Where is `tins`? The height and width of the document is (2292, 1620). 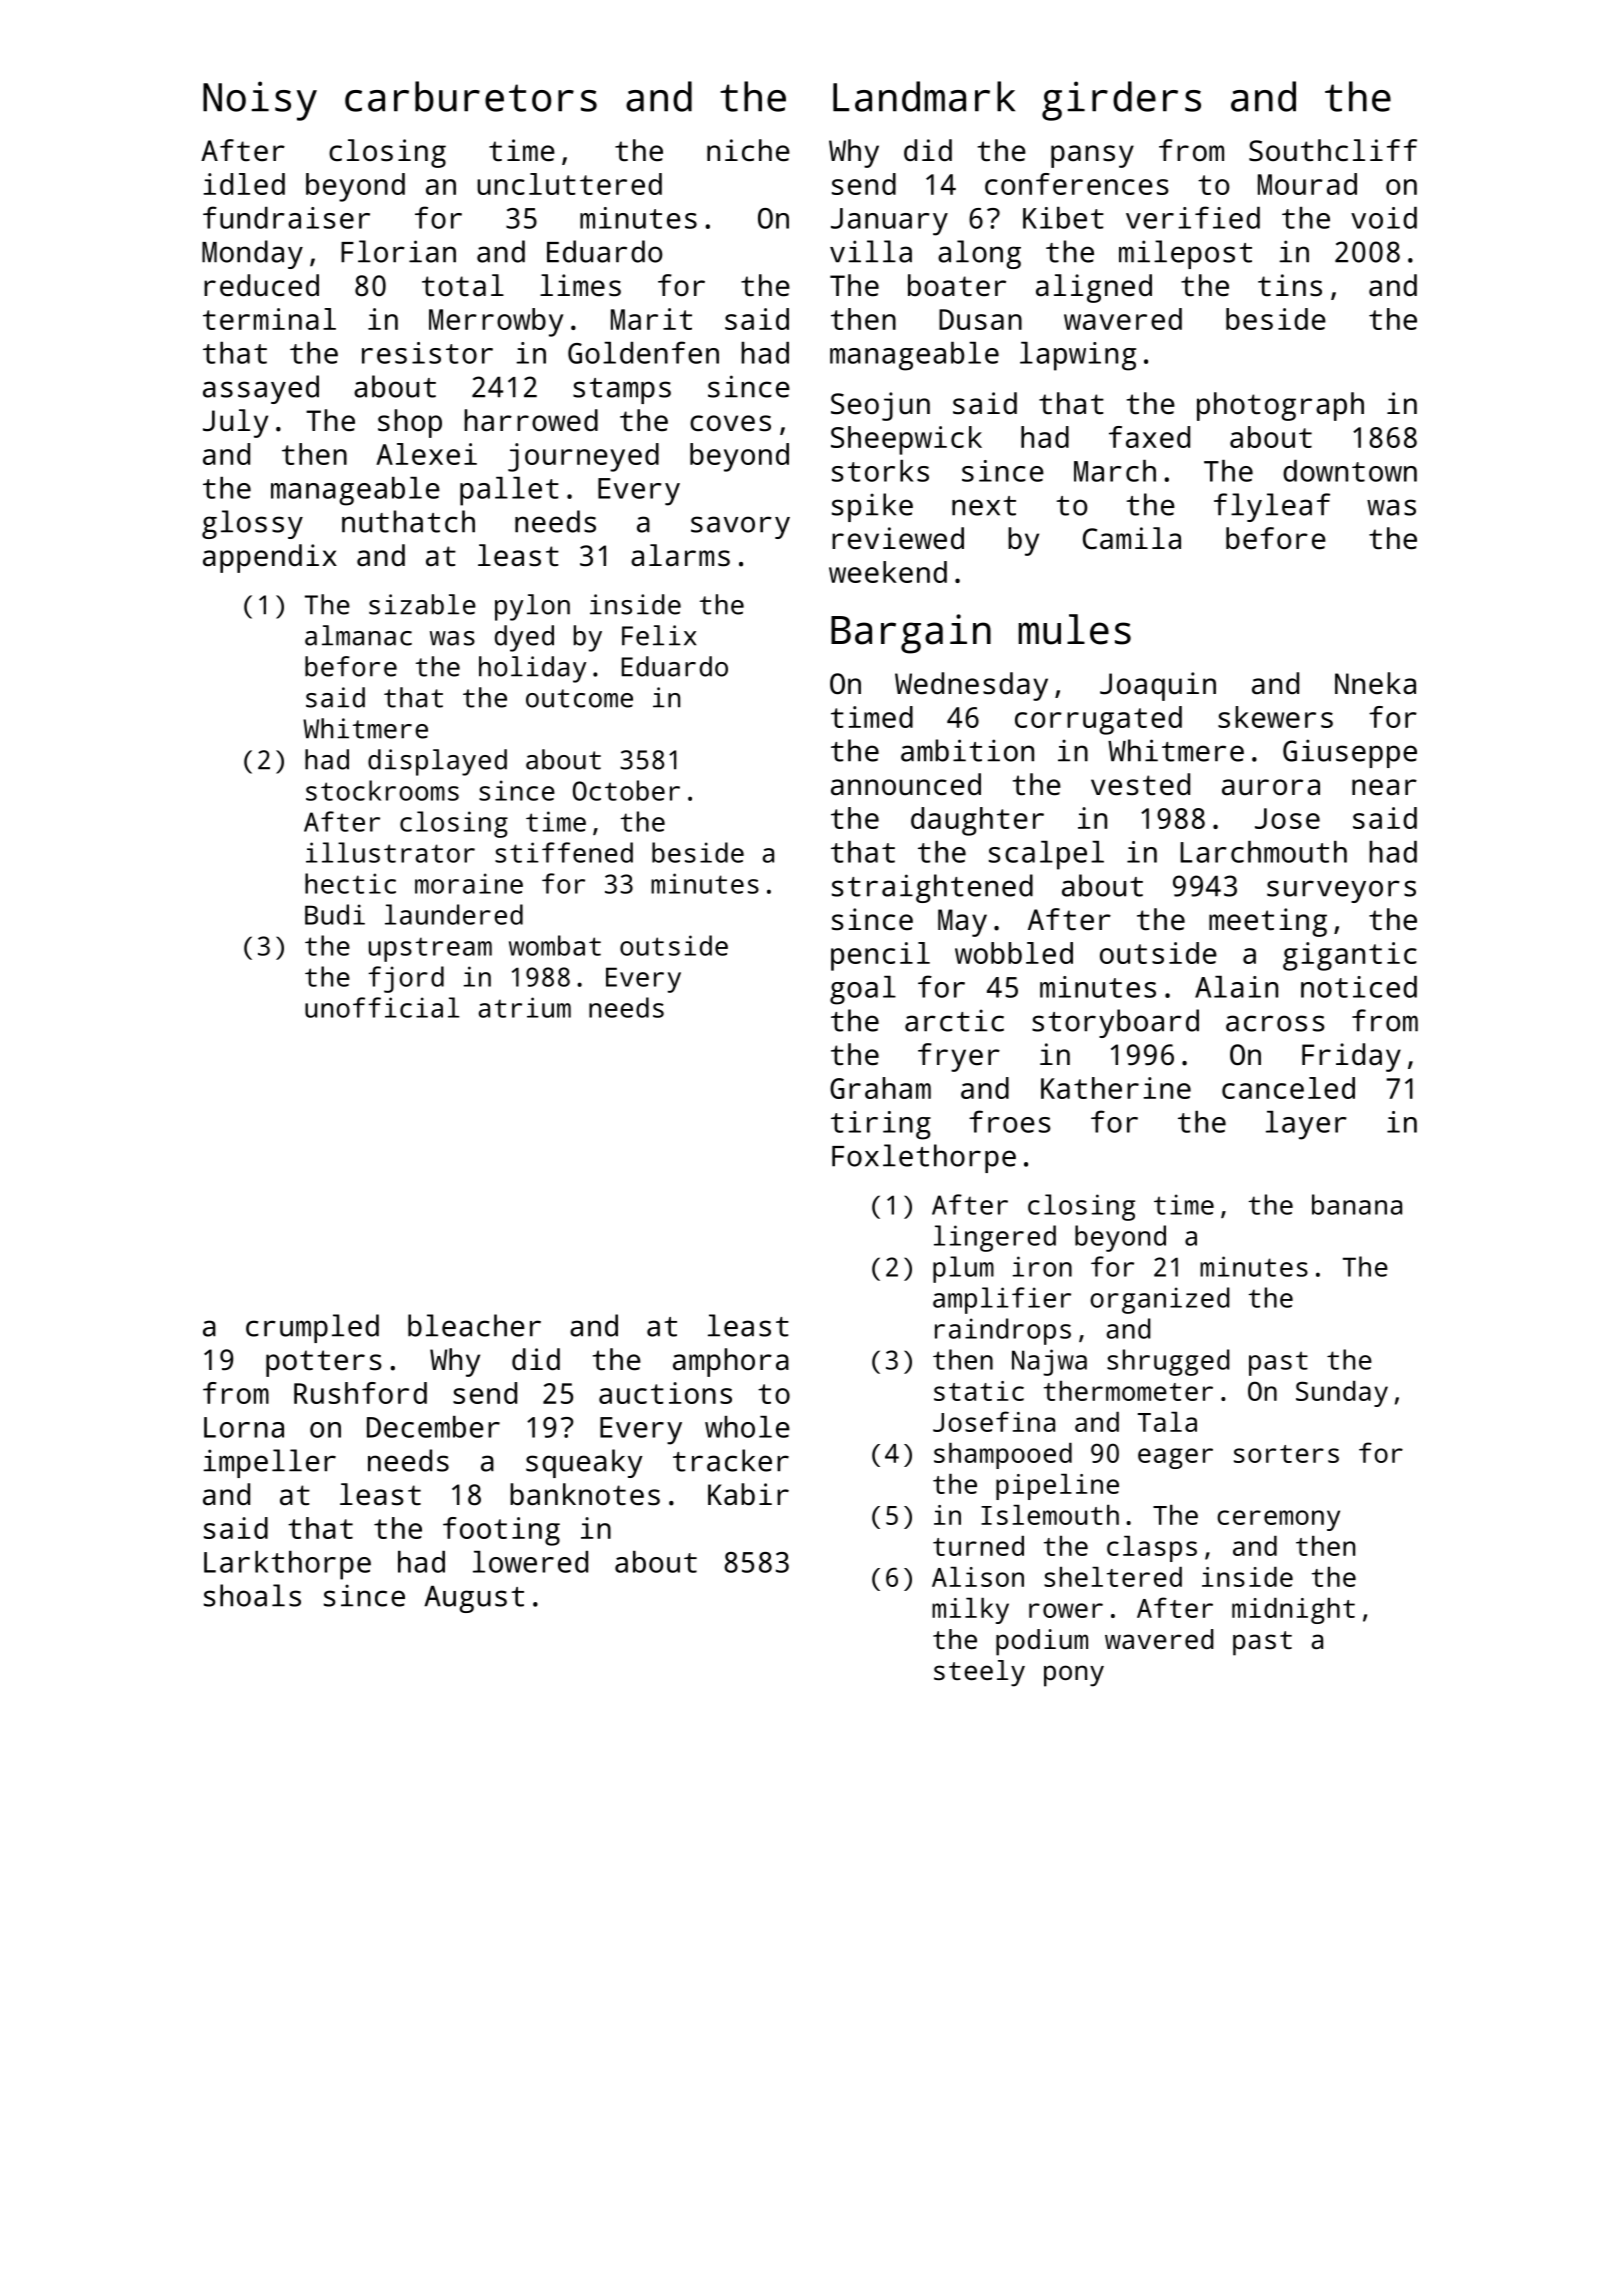
tins is located at coordinates (1290, 285).
